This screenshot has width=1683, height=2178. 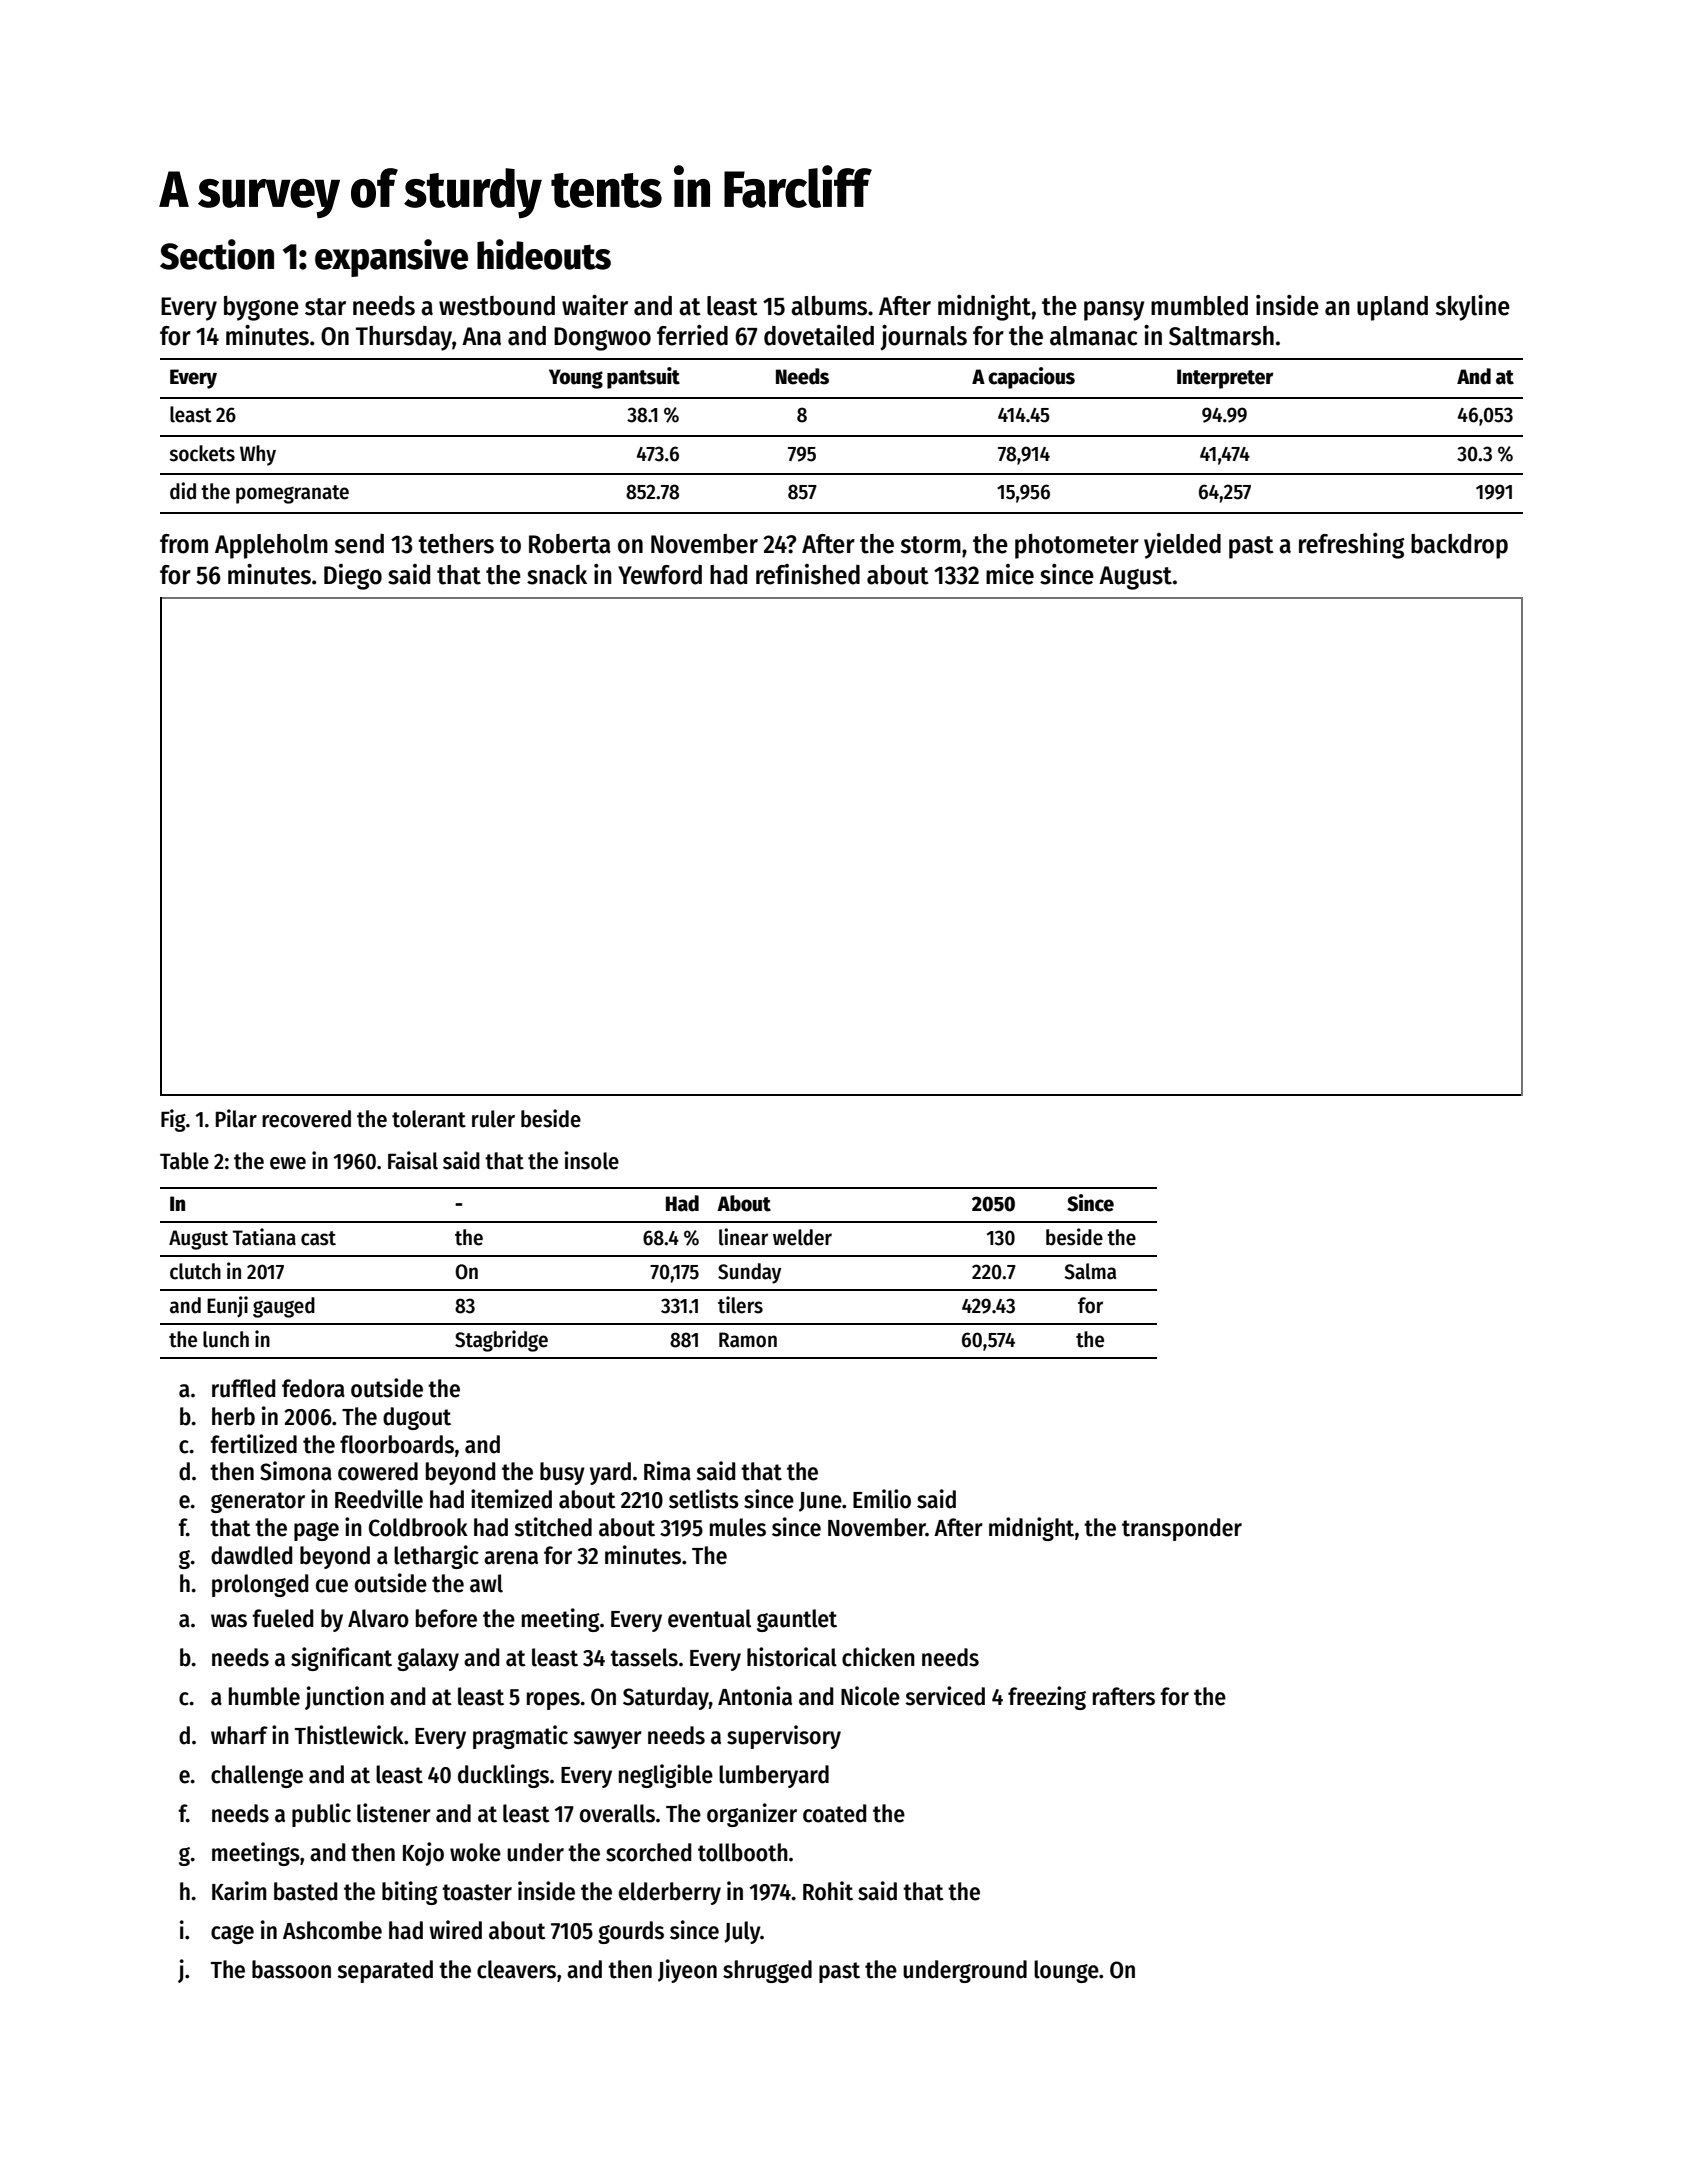 I want to click on Karim, so click(x=239, y=1891).
